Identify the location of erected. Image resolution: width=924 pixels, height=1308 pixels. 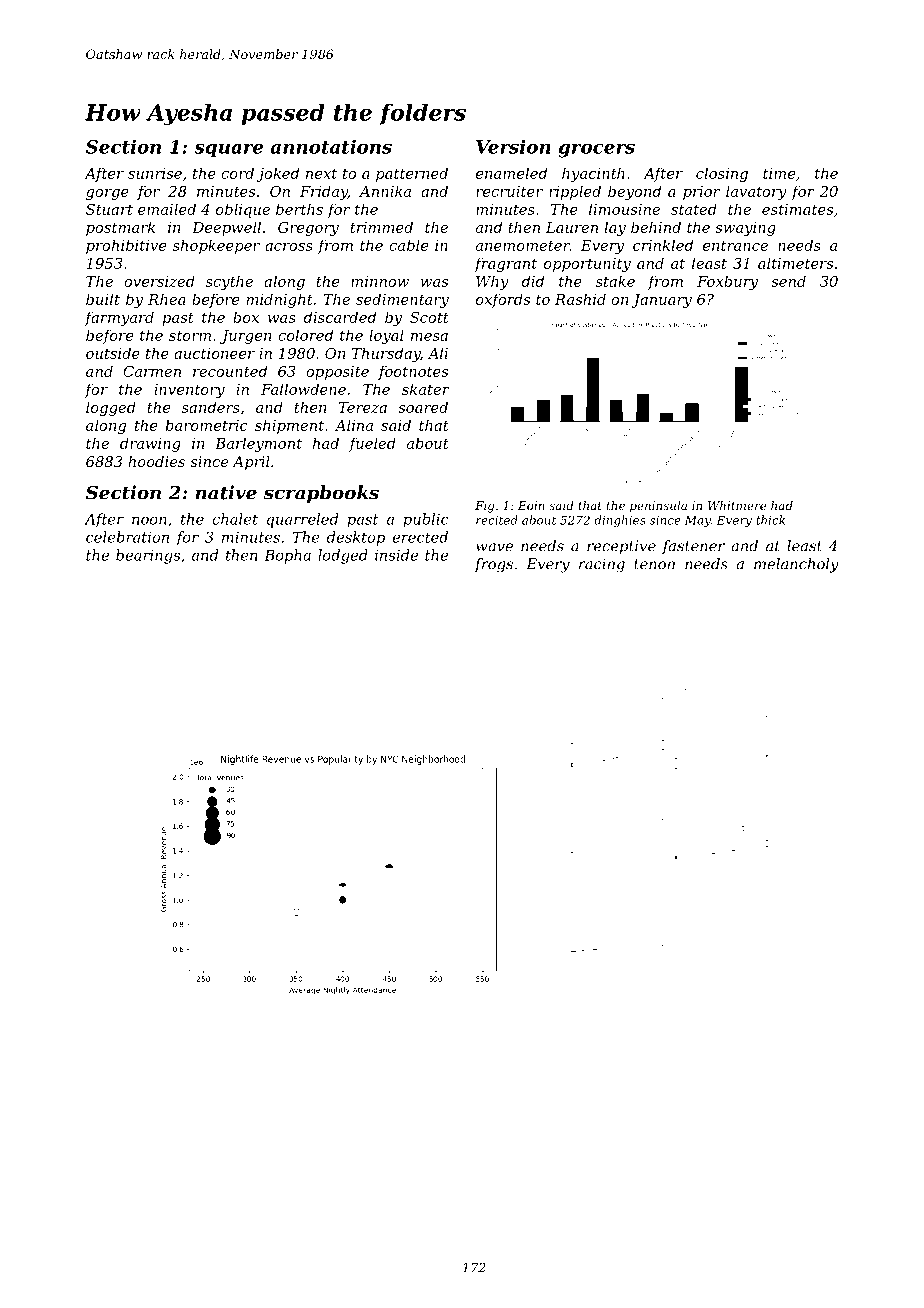
(420, 537).
